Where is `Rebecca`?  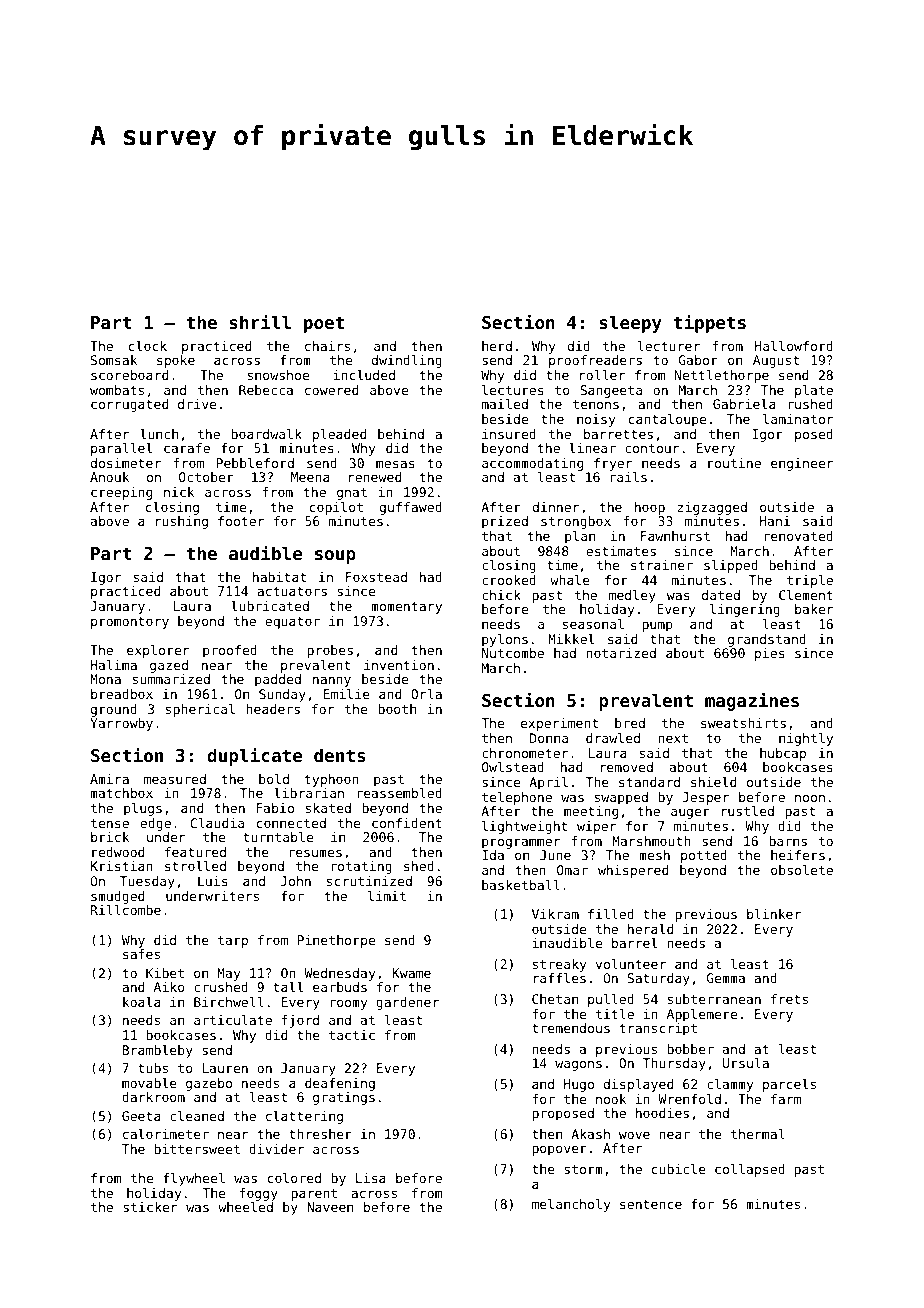
Rebecca is located at coordinates (266, 390).
